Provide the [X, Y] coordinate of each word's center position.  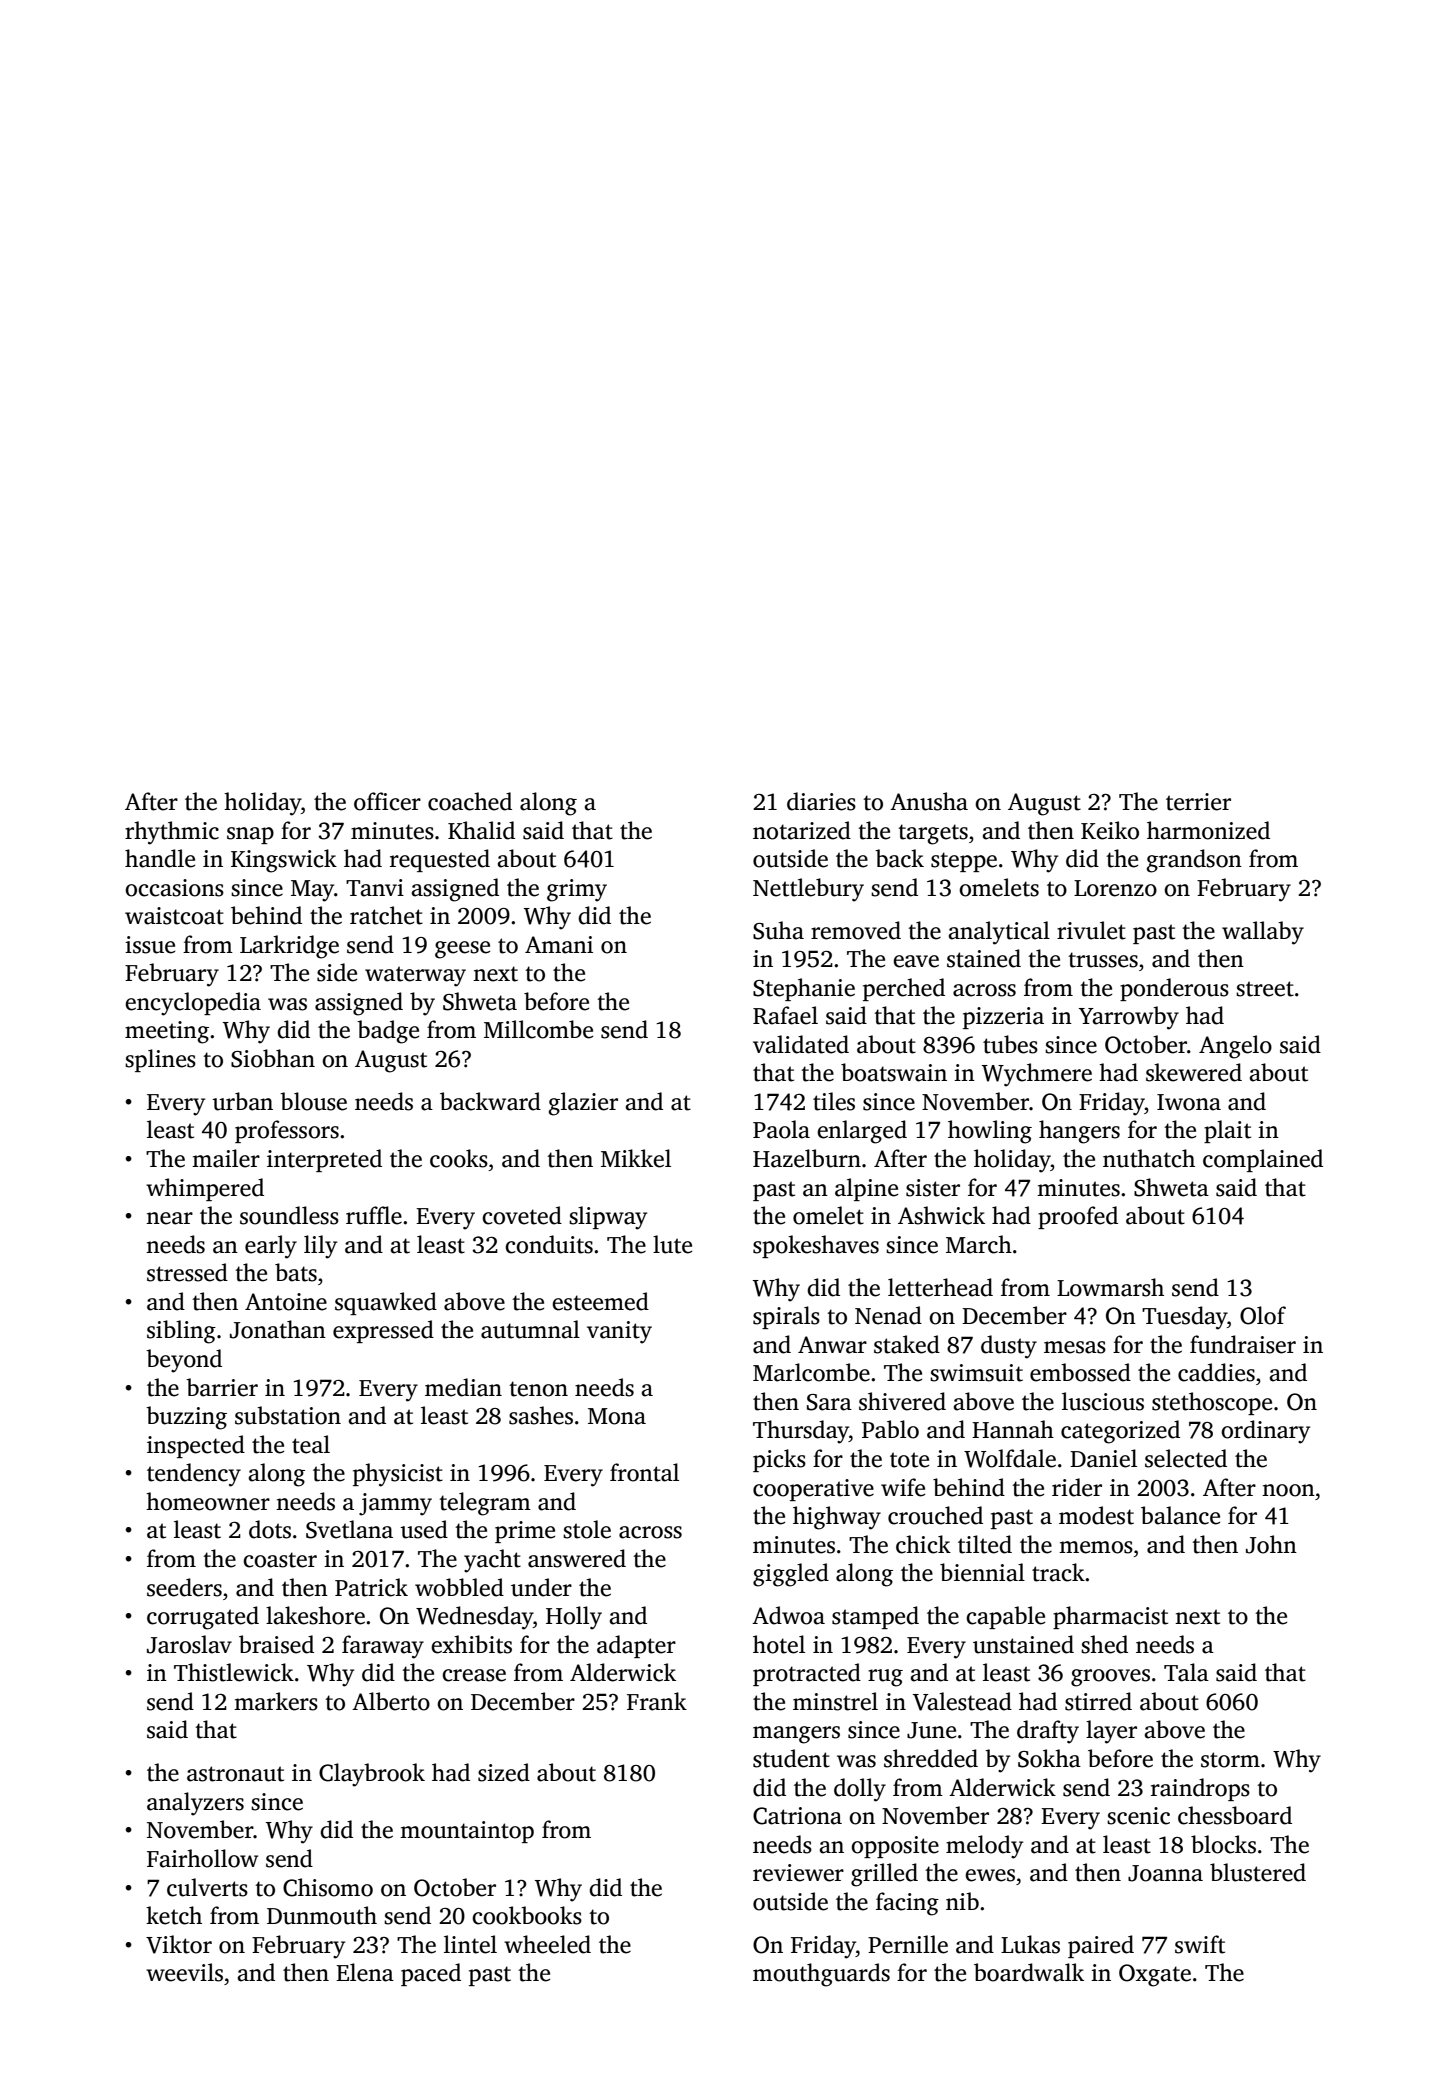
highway [837, 1518]
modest [1096, 1515]
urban [242, 1101]
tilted [985, 1544]
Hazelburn [807, 1158]
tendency [194, 1475]
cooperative [813, 1490]
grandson [1194, 861]
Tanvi [375, 888]
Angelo [1235, 1047]
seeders [184, 1587]
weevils [184, 1972]
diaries [821, 801]
